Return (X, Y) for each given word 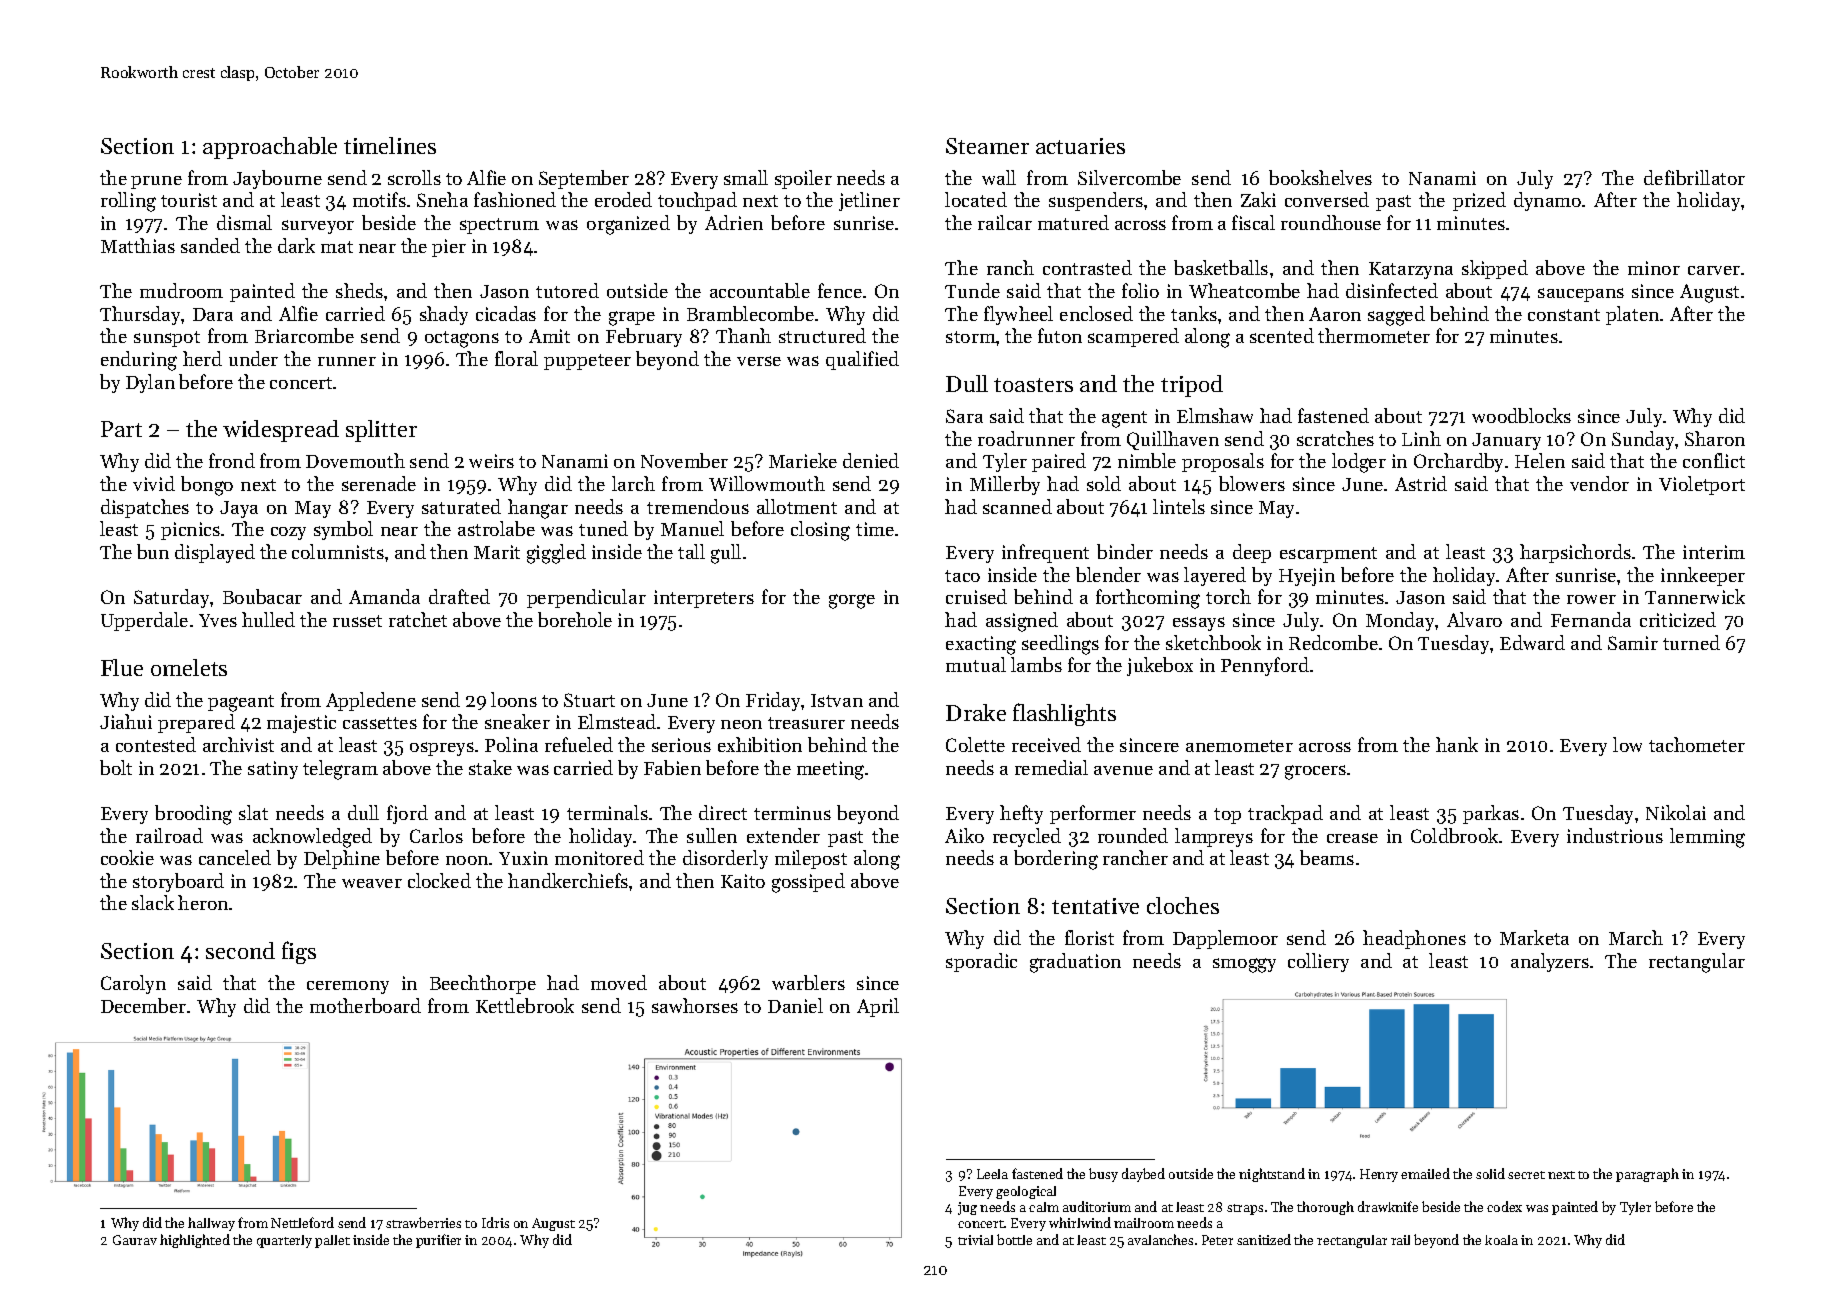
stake (490, 767)
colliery (1318, 962)
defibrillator (1694, 177)
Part (121, 429)
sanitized (1264, 1239)
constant (1564, 315)
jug (967, 1208)
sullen (712, 835)
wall (999, 177)
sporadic (981, 962)
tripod (1192, 386)
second (240, 950)
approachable (270, 148)
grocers (1315, 772)
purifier (438, 1241)
